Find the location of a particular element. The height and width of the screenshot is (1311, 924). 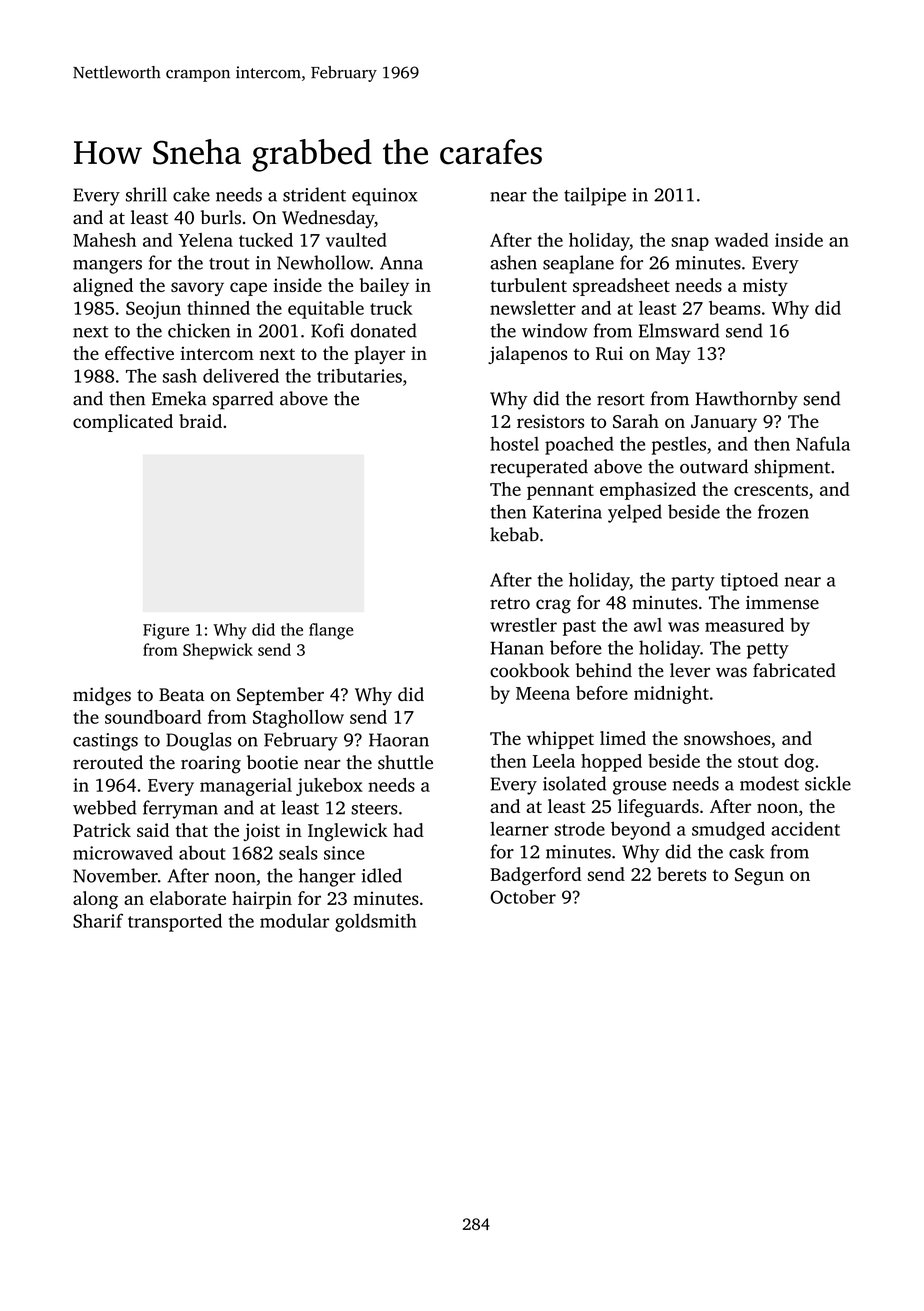

resistors is located at coordinates (550, 421).
